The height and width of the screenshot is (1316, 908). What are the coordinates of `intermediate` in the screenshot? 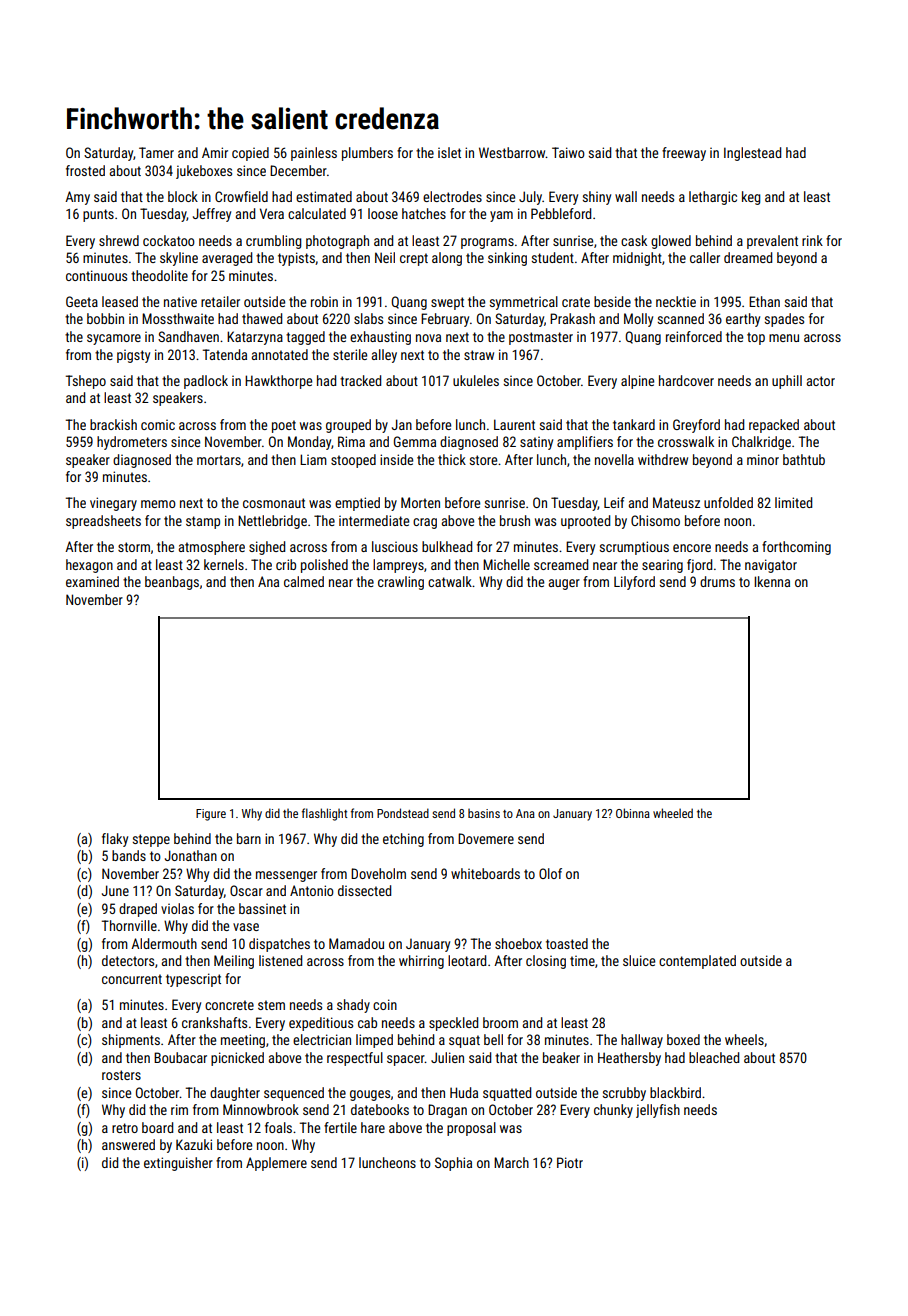 It's located at (374, 520).
